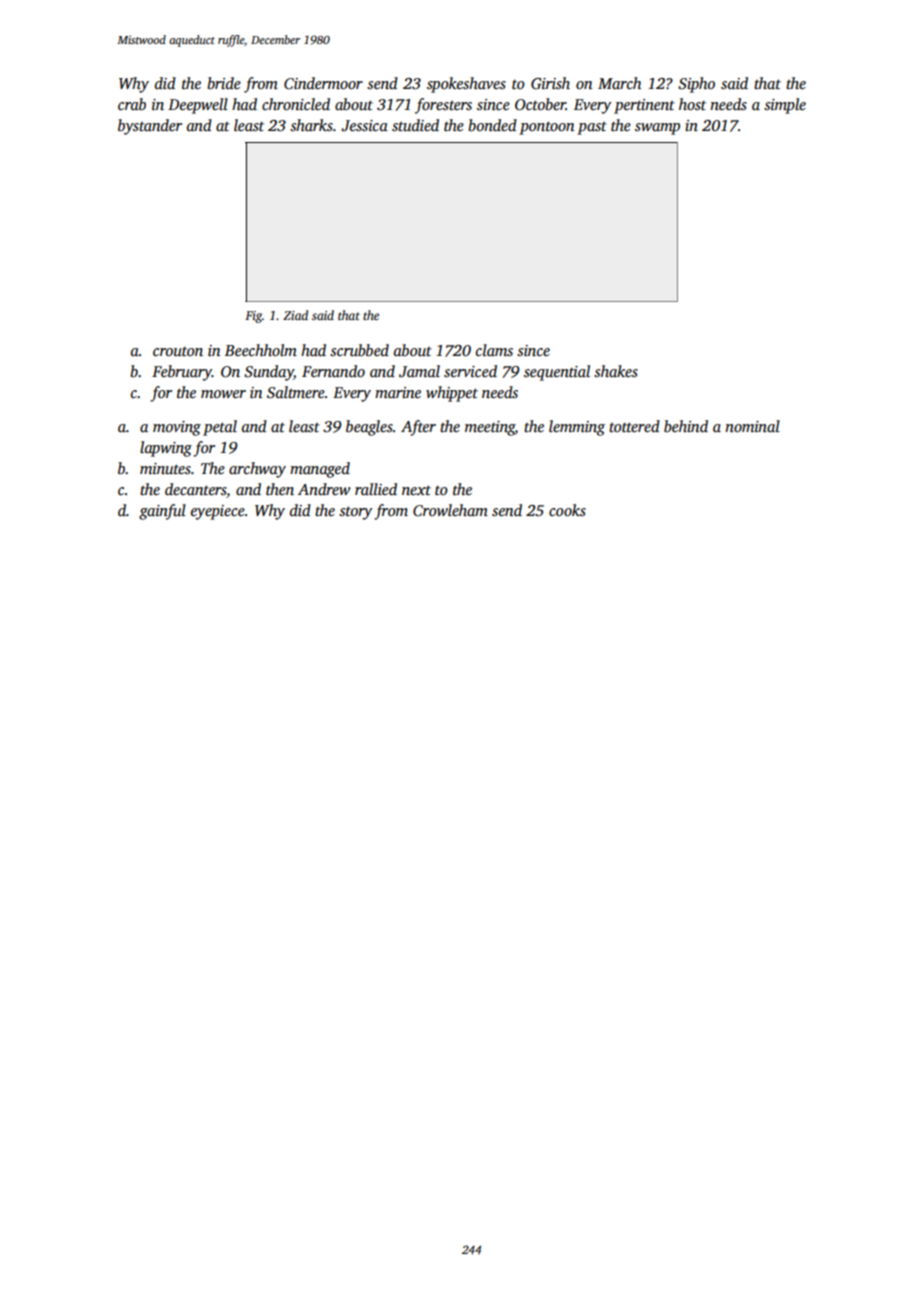 The width and height of the screenshot is (924, 1308). Describe the element at coordinates (165, 468) in the screenshot. I see `minutes` at that location.
